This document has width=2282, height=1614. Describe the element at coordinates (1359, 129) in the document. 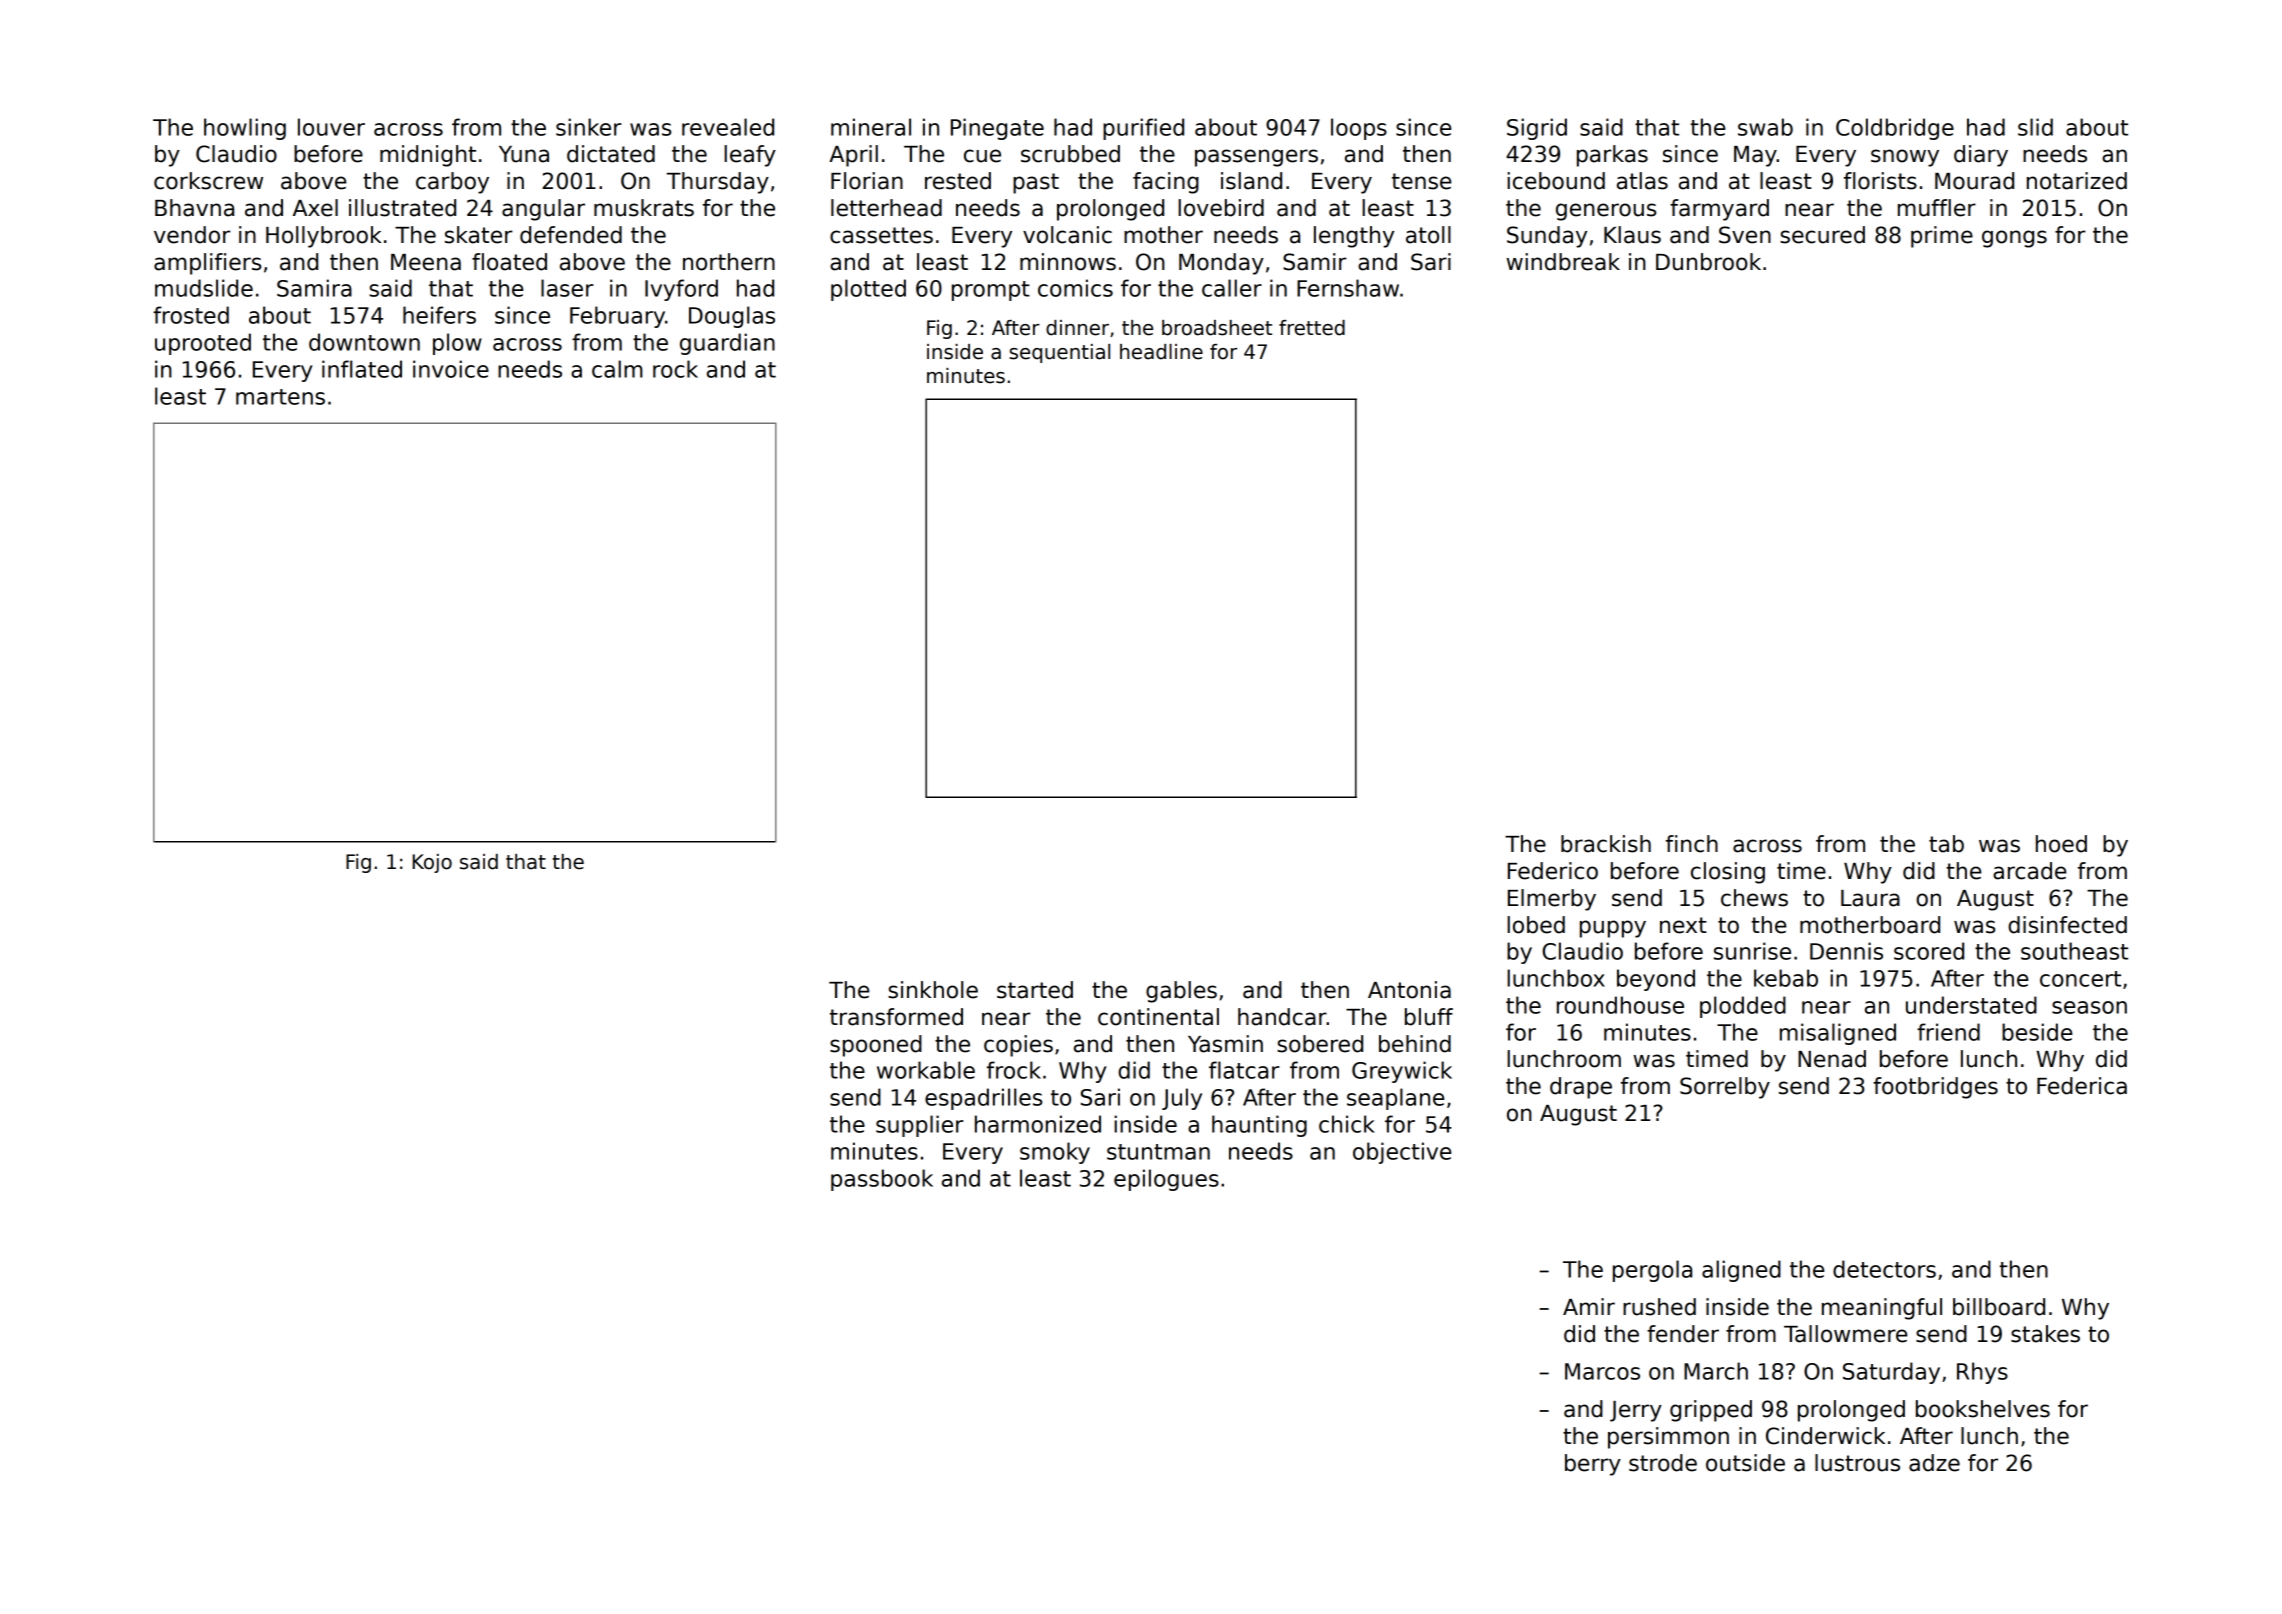

I see `loops` at that location.
